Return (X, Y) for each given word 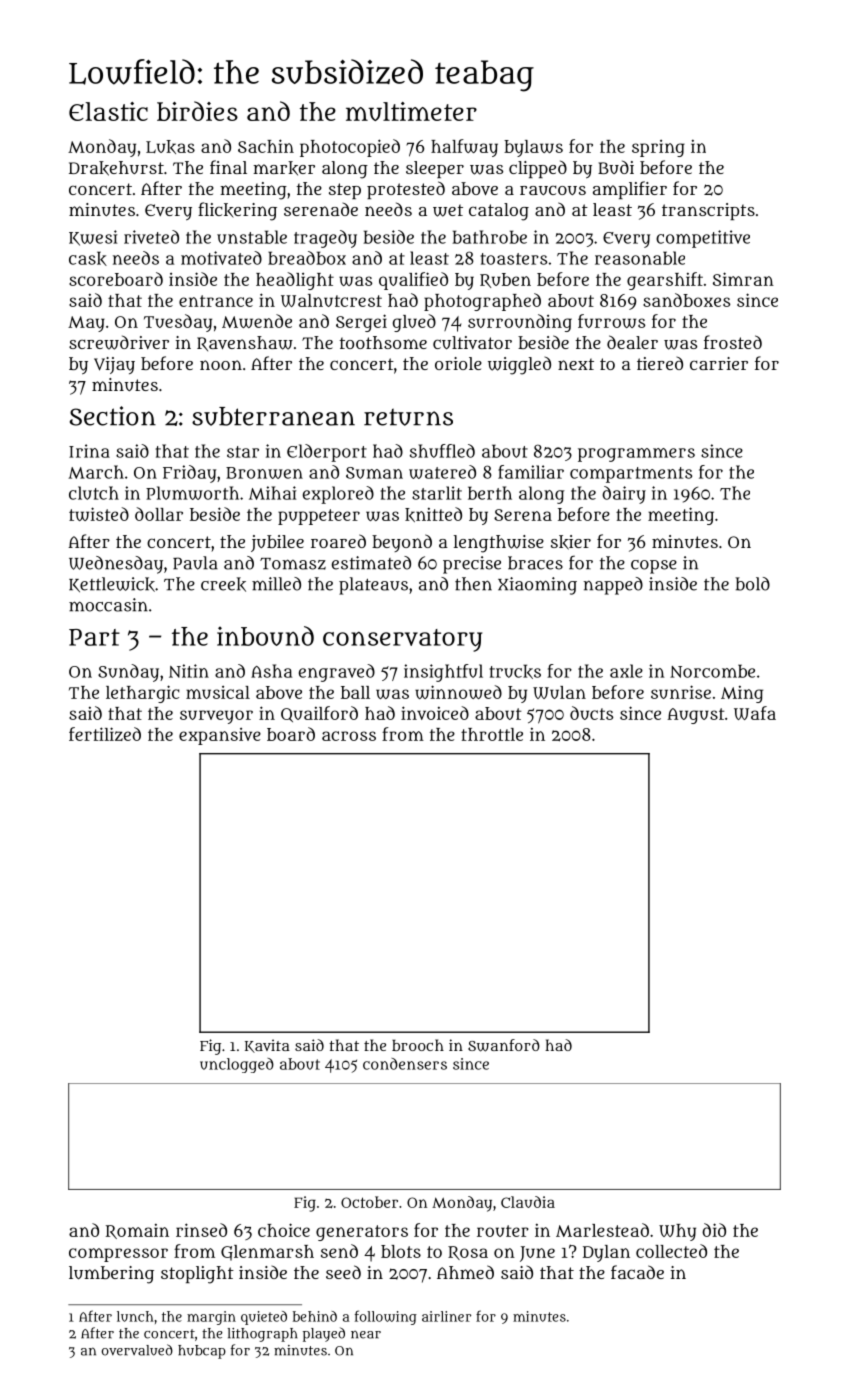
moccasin (108, 605)
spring (658, 148)
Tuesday (178, 323)
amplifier (630, 190)
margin (211, 1318)
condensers (405, 1064)
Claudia (528, 1202)
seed (343, 1272)
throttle (492, 734)
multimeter (411, 111)
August (695, 716)
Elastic (108, 111)
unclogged (237, 1065)
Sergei (361, 323)
